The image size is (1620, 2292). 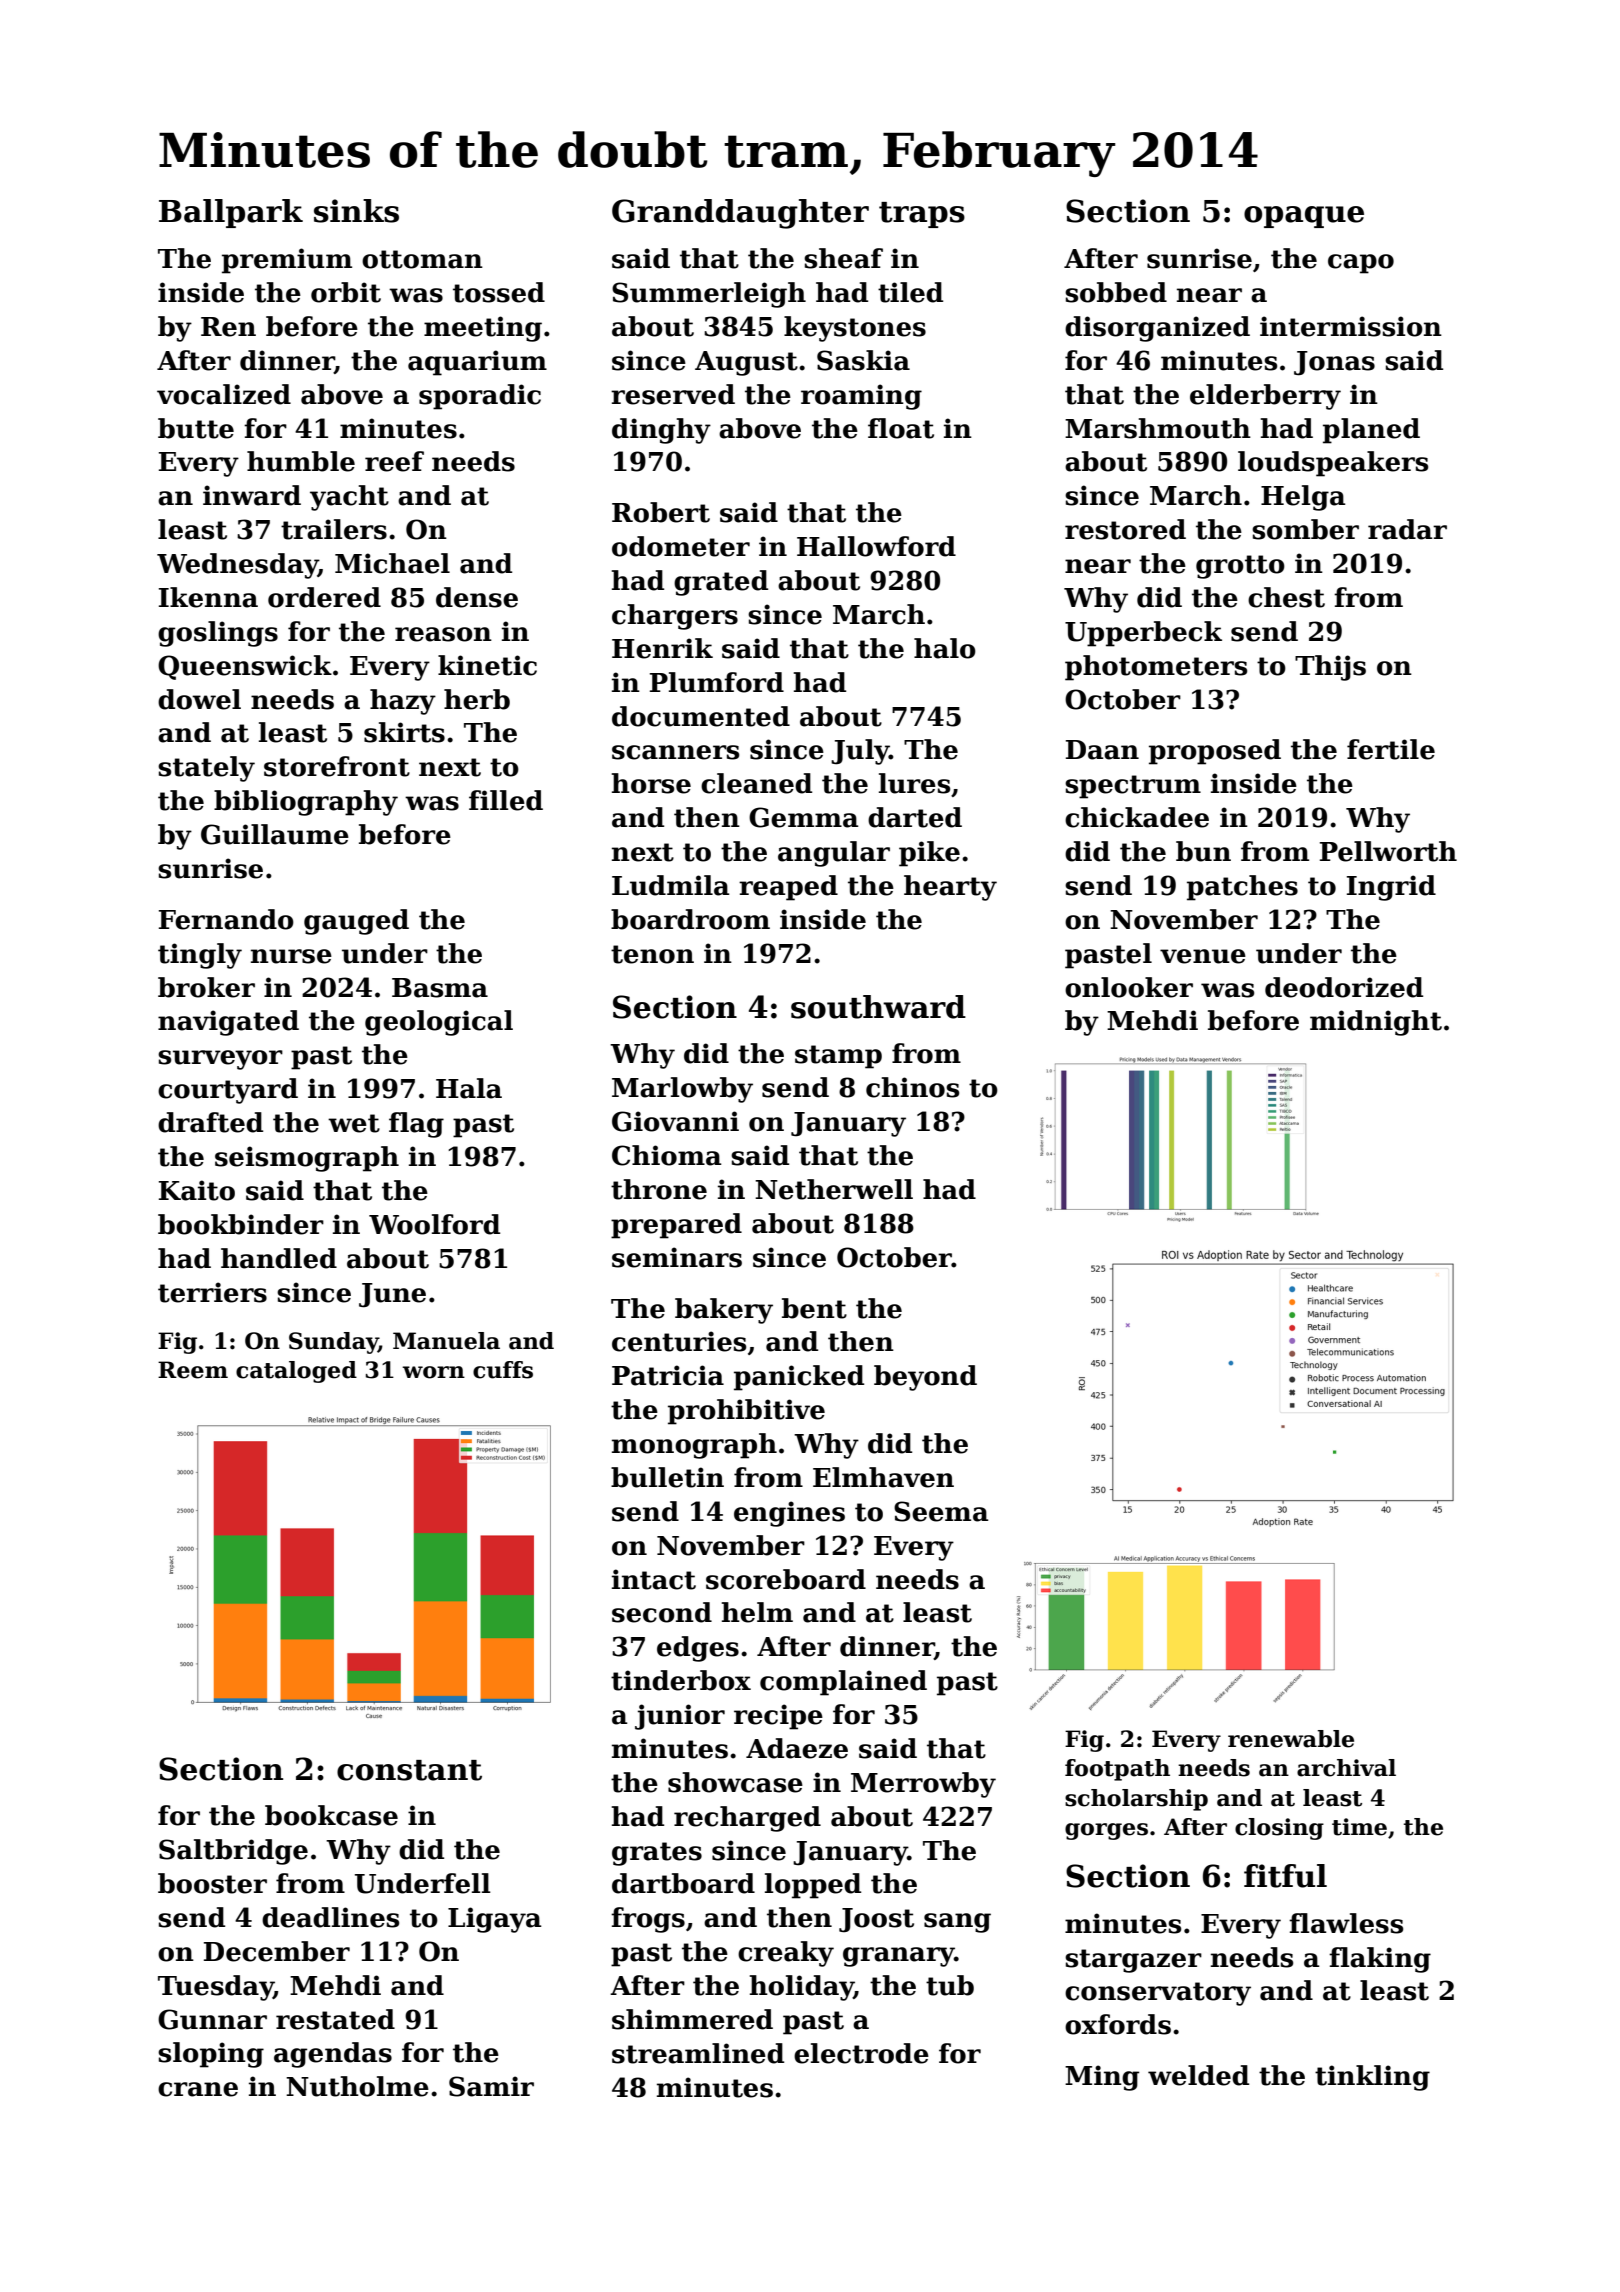 I want to click on renewable, so click(x=1291, y=1739).
